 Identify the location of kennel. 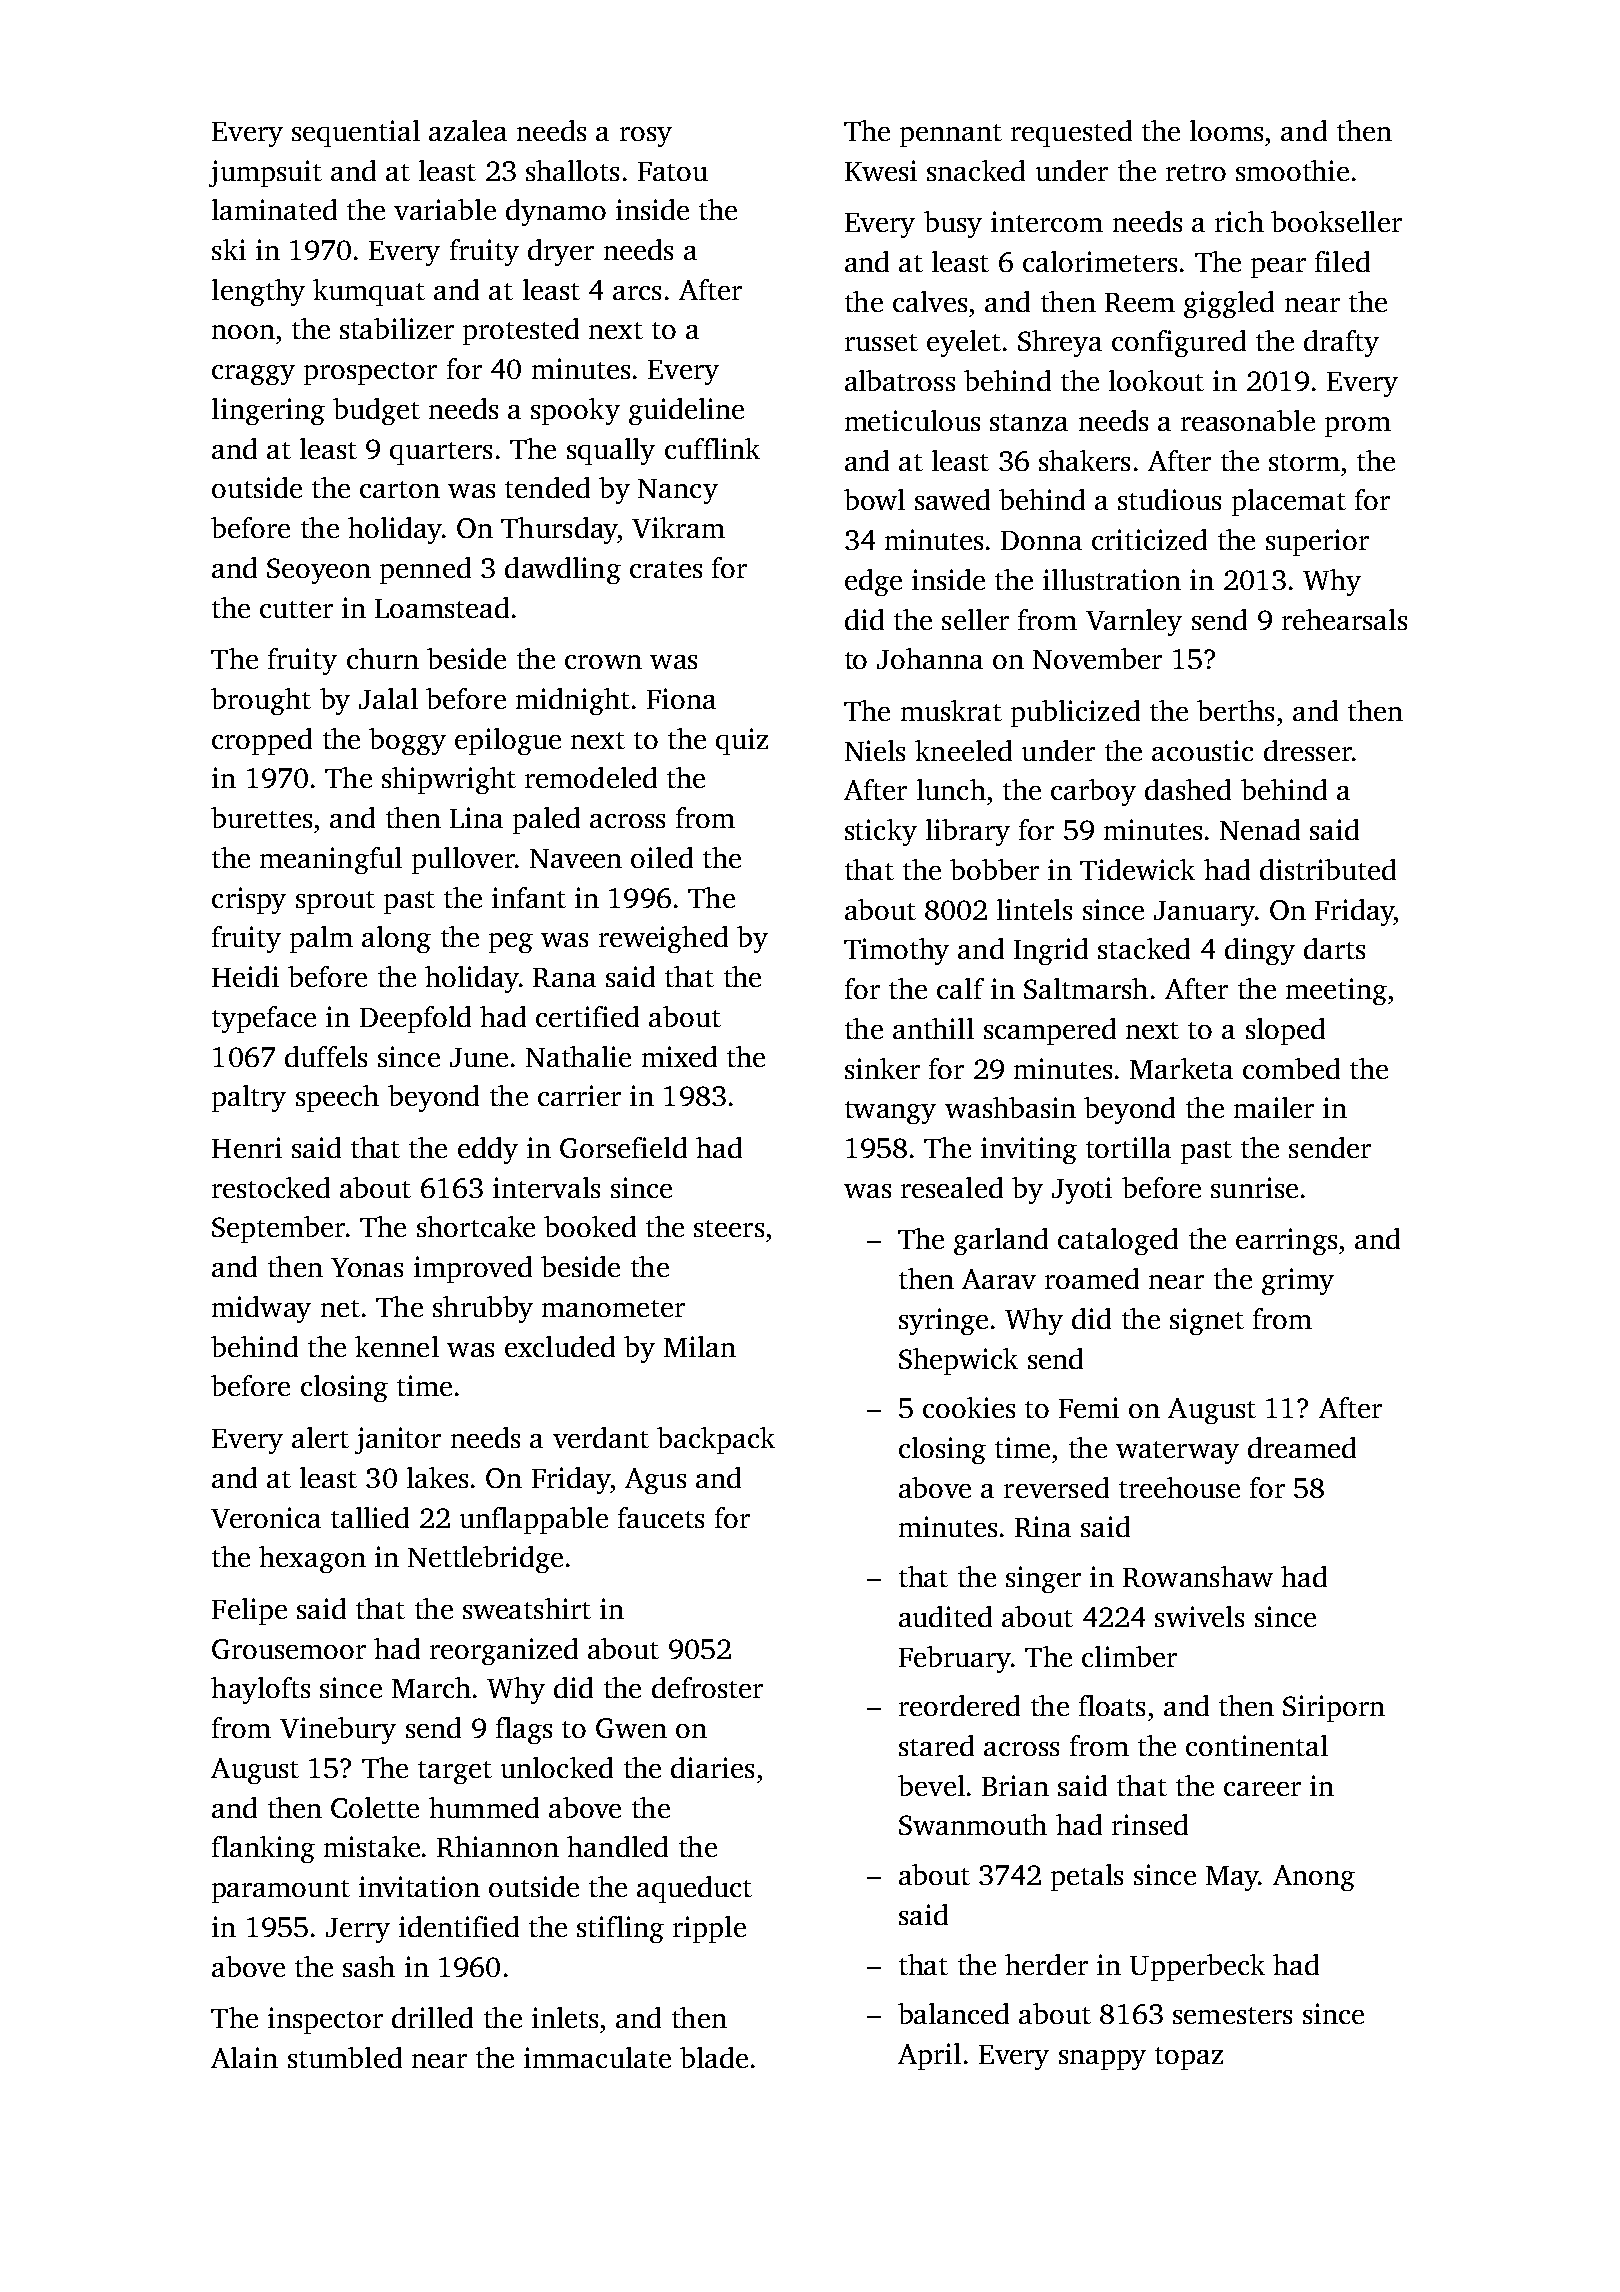
(397, 1346).
